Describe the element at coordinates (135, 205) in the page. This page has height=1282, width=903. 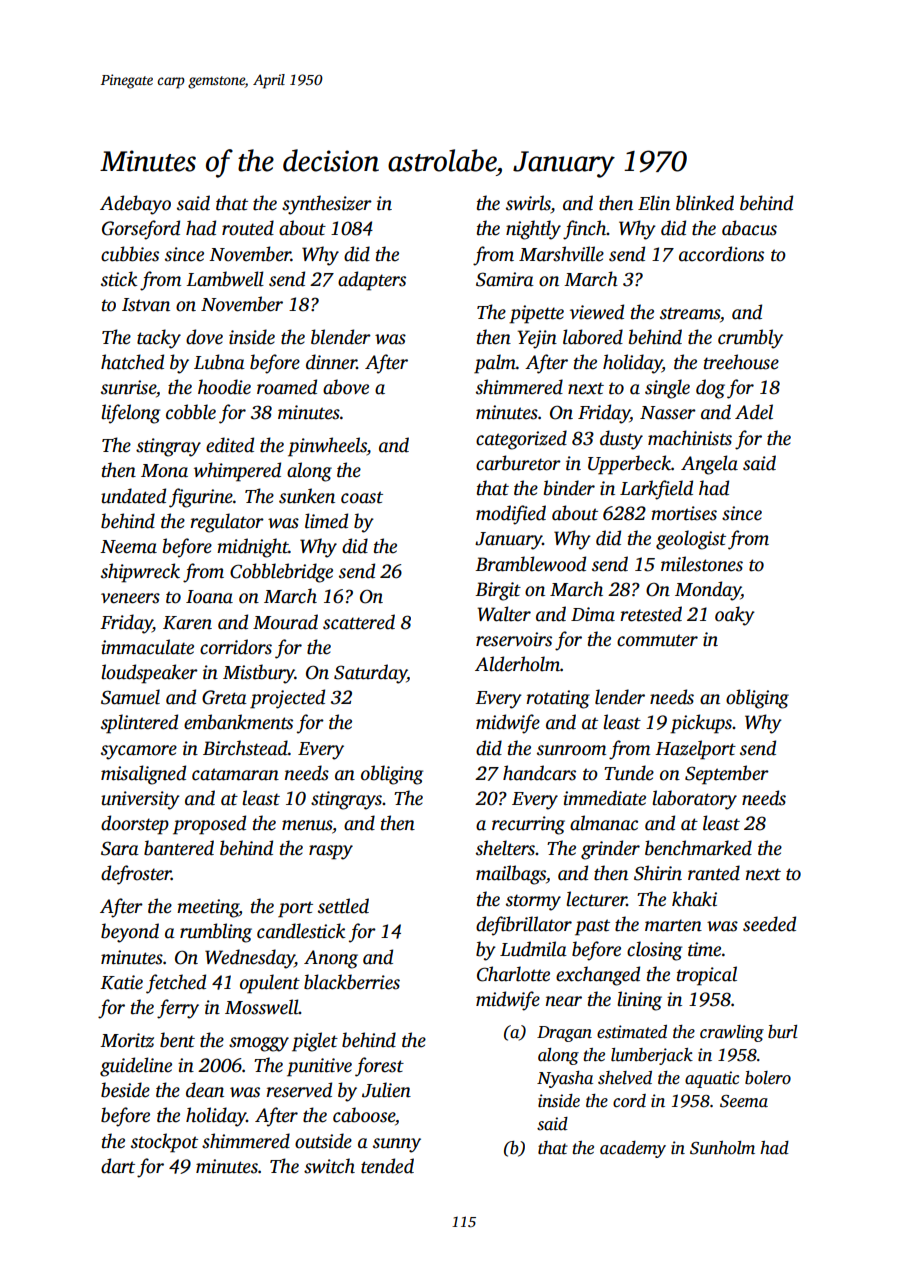
I see `Adebayo` at that location.
